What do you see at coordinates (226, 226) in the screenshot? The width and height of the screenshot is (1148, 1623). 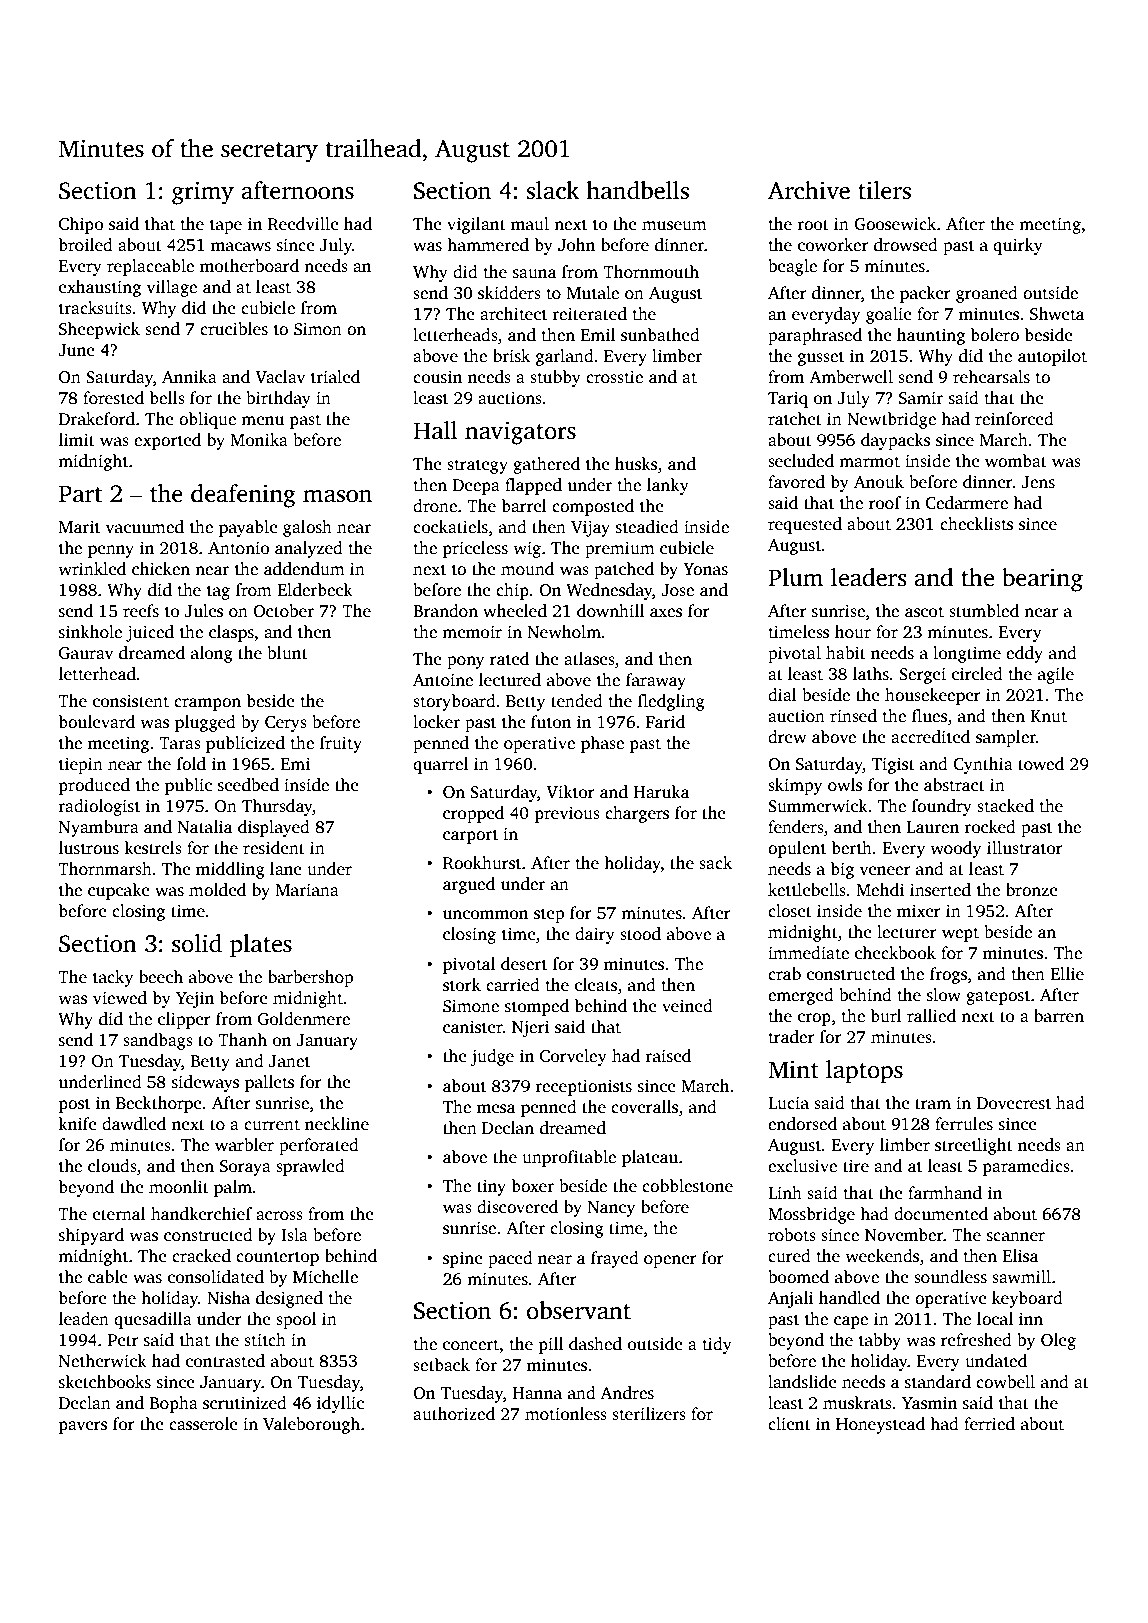 I see `tape` at bounding box center [226, 226].
